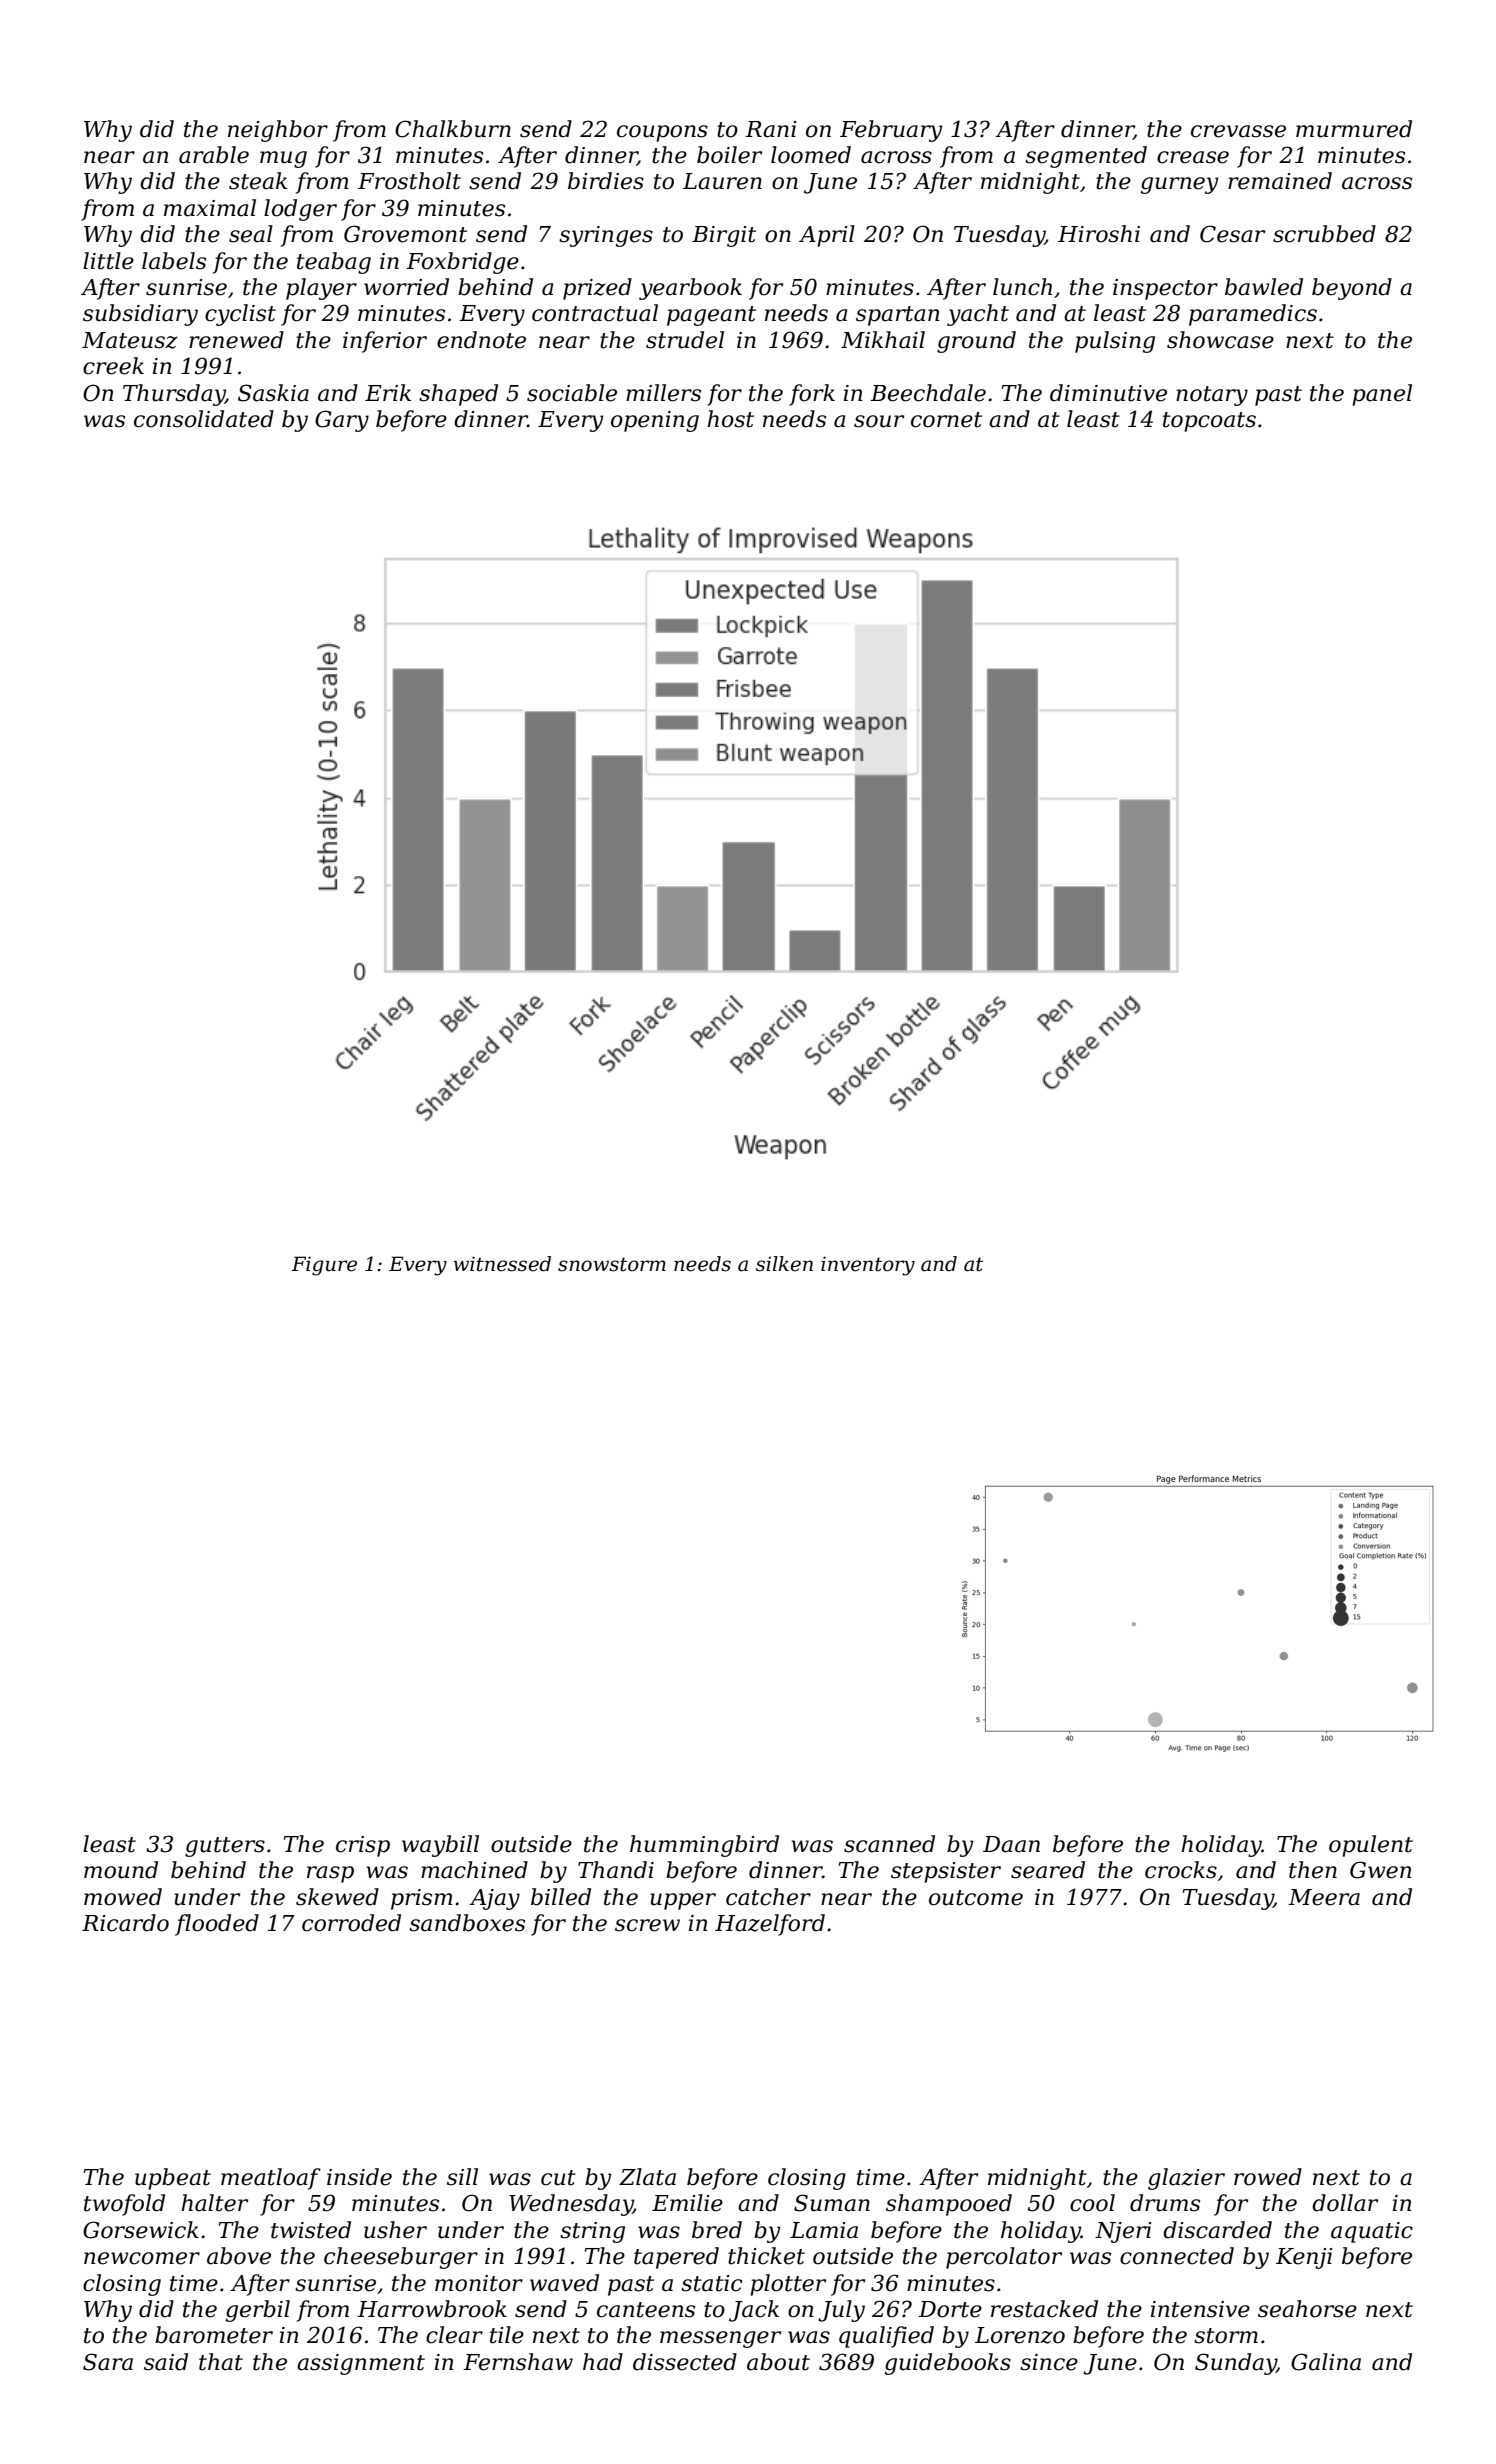 Image resolution: width=1496 pixels, height=2464 pixels. What do you see at coordinates (1011, 1844) in the screenshot?
I see `Daan` at bounding box center [1011, 1844].
